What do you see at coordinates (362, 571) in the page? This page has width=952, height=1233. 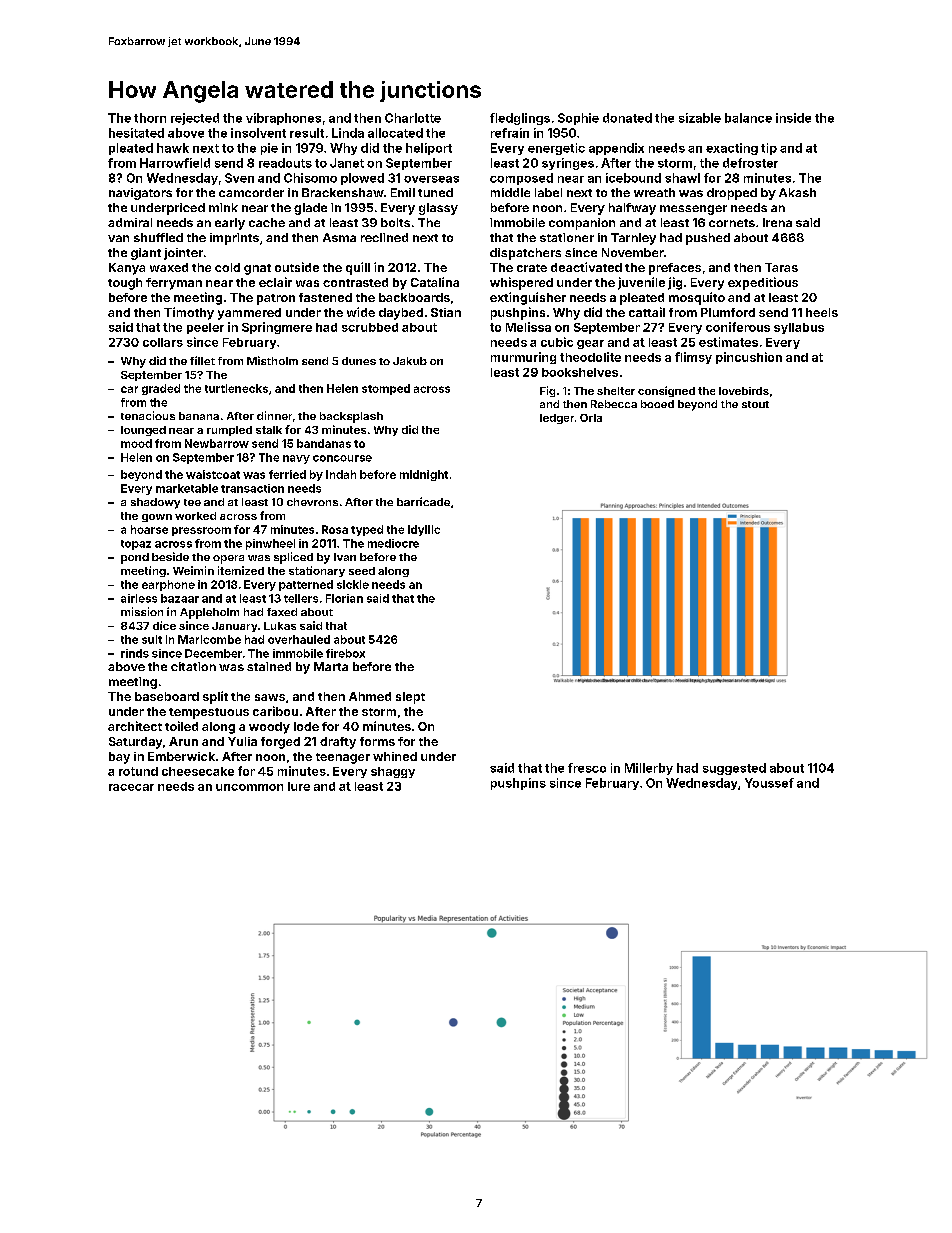 I see `seed` at bounding box center [362, 571].
